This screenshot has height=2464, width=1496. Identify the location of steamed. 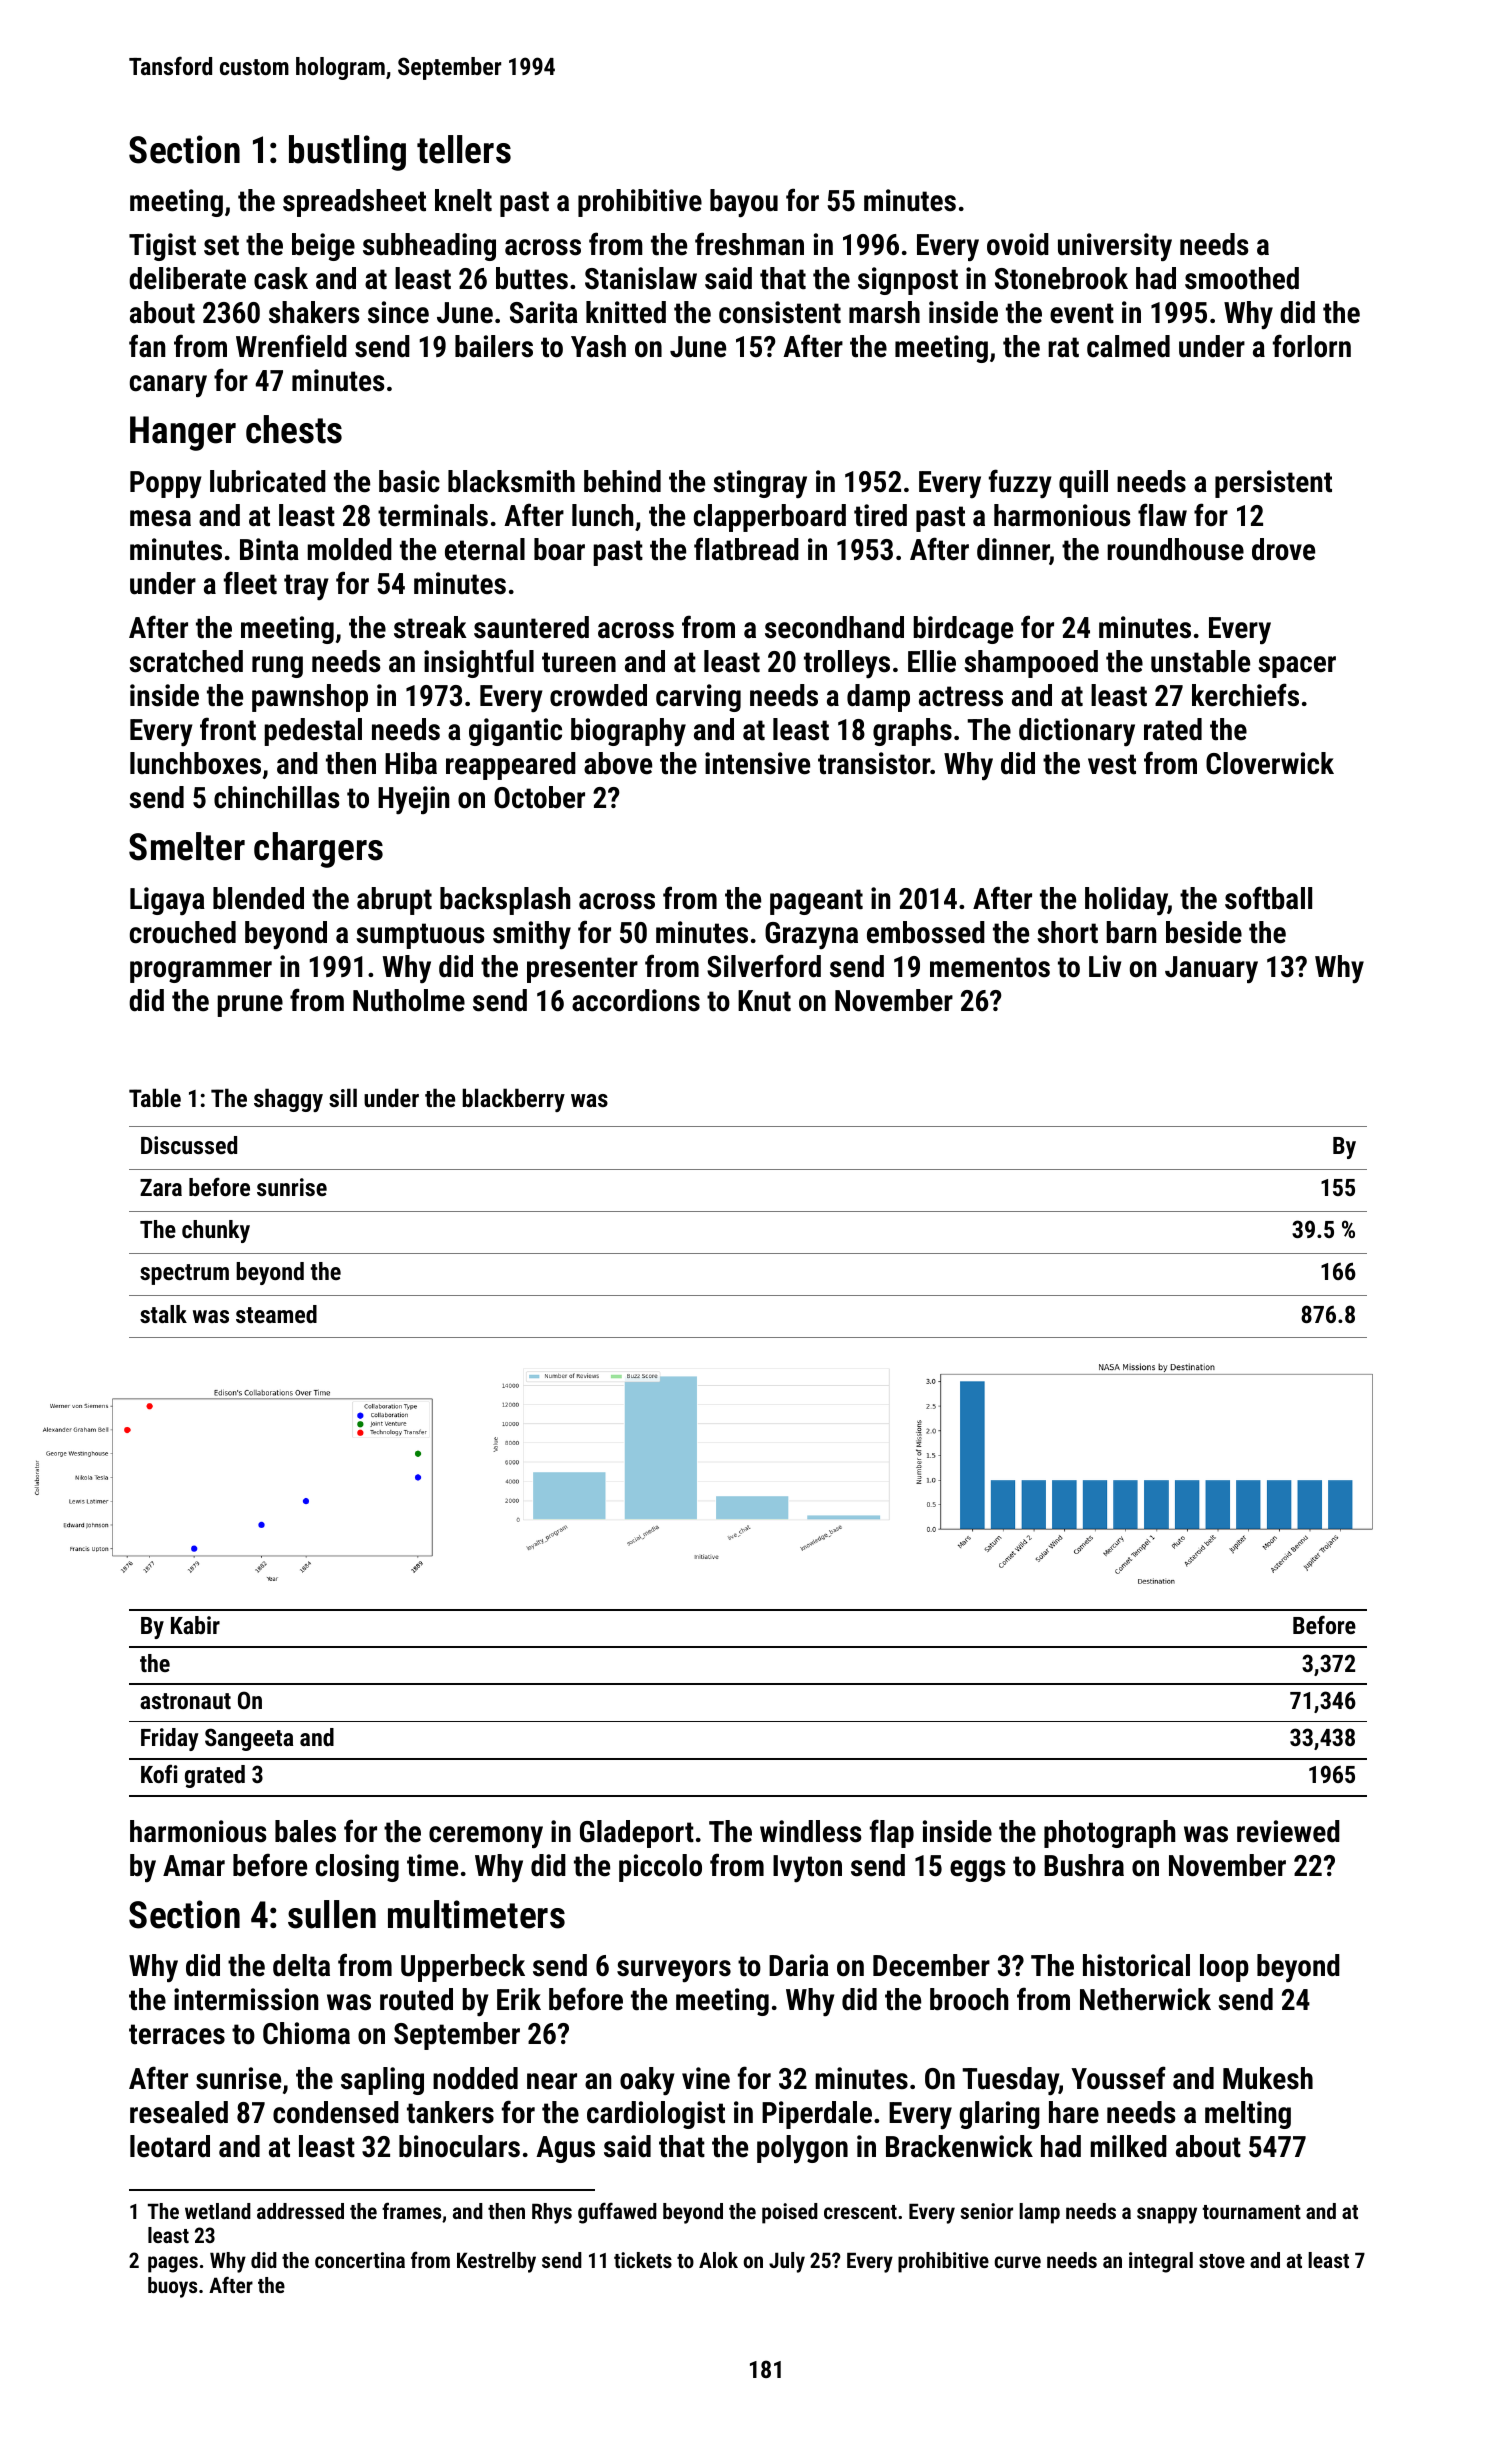
(276, 1314).
